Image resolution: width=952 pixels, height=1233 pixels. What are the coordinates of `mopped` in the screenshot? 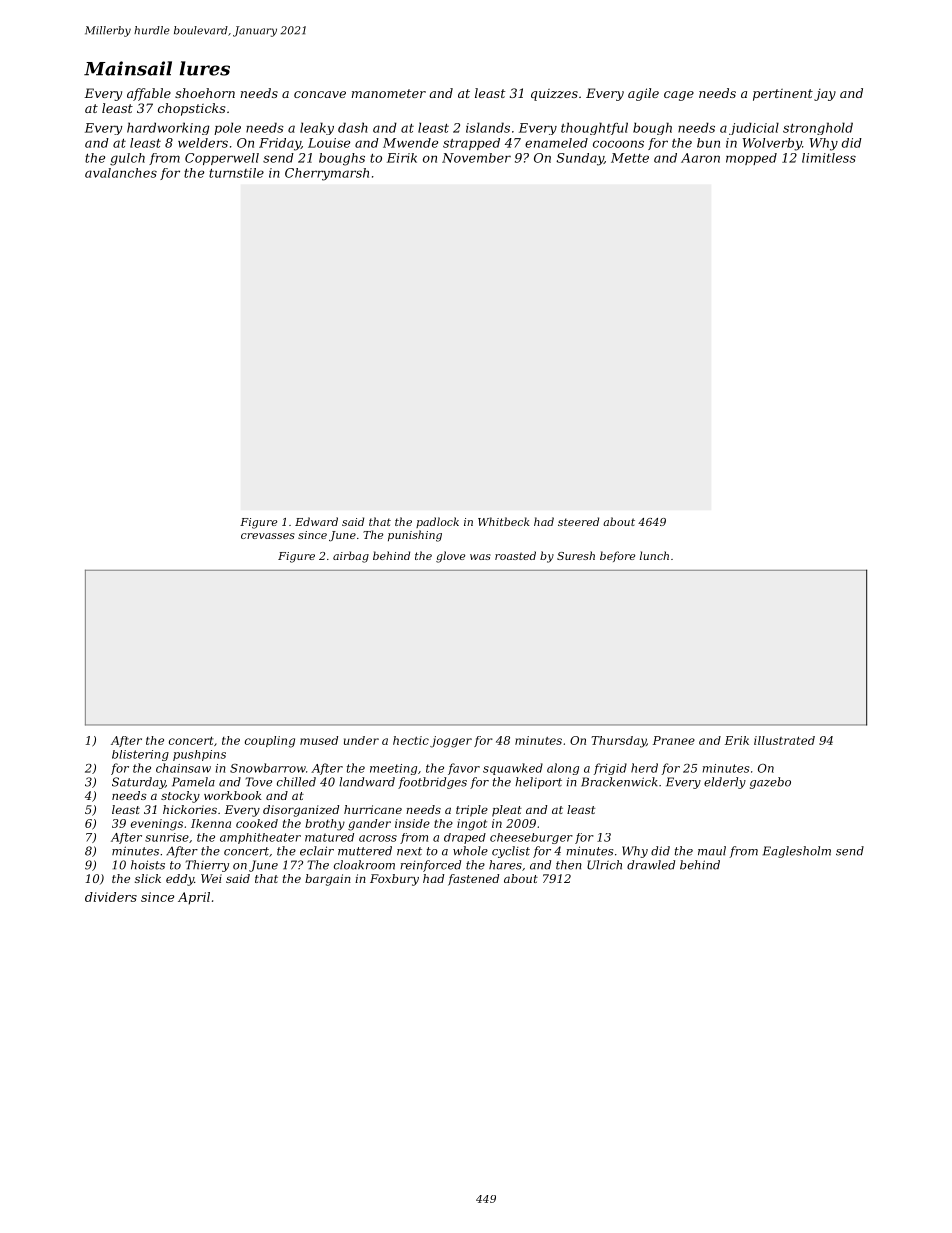 It's located at (751, 159).
